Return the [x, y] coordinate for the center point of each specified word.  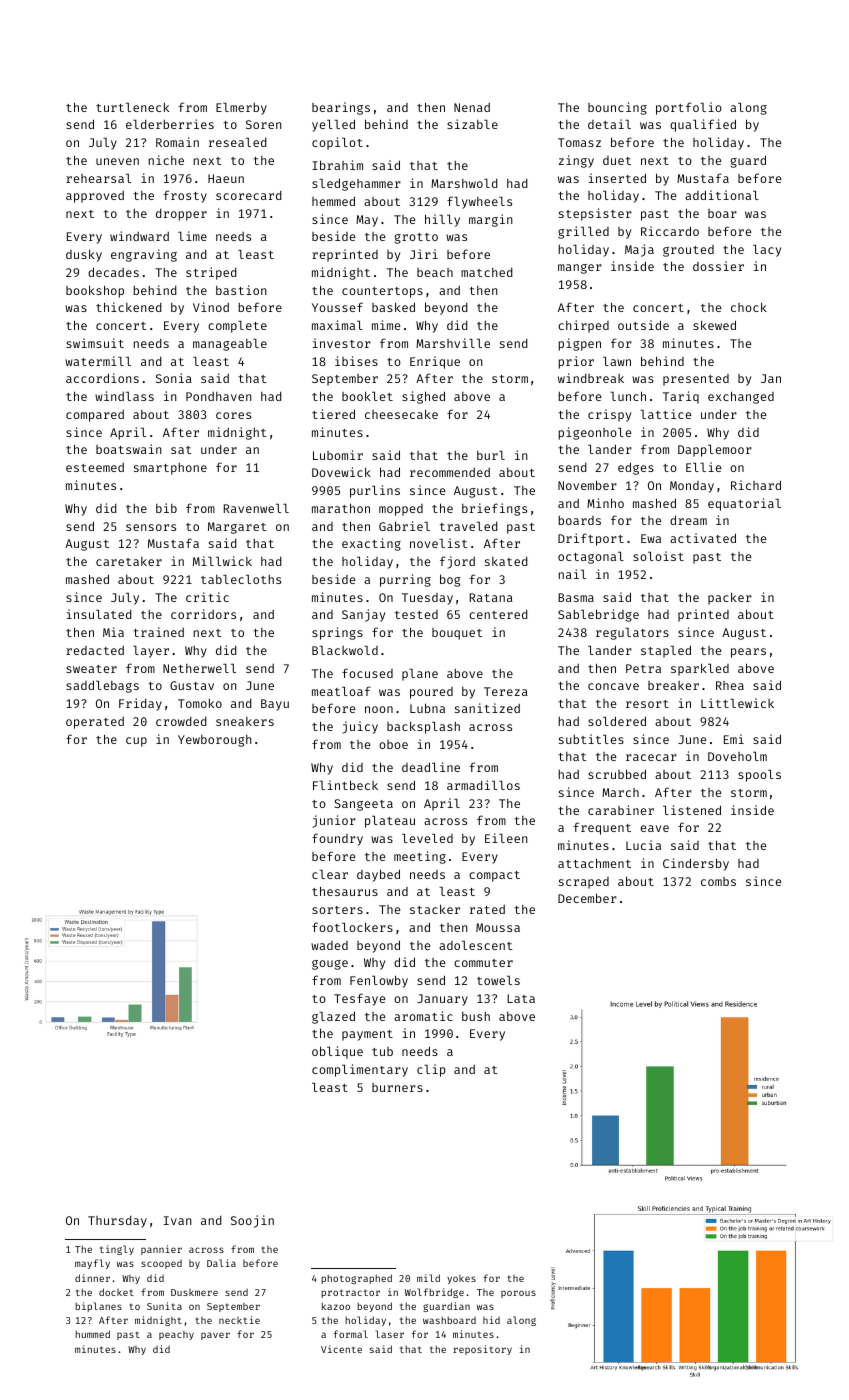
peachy [176, 1335]
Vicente [341, 1349]
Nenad [472, 107]
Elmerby [241, 109]
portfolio [689, 108]
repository [482, 1350]
